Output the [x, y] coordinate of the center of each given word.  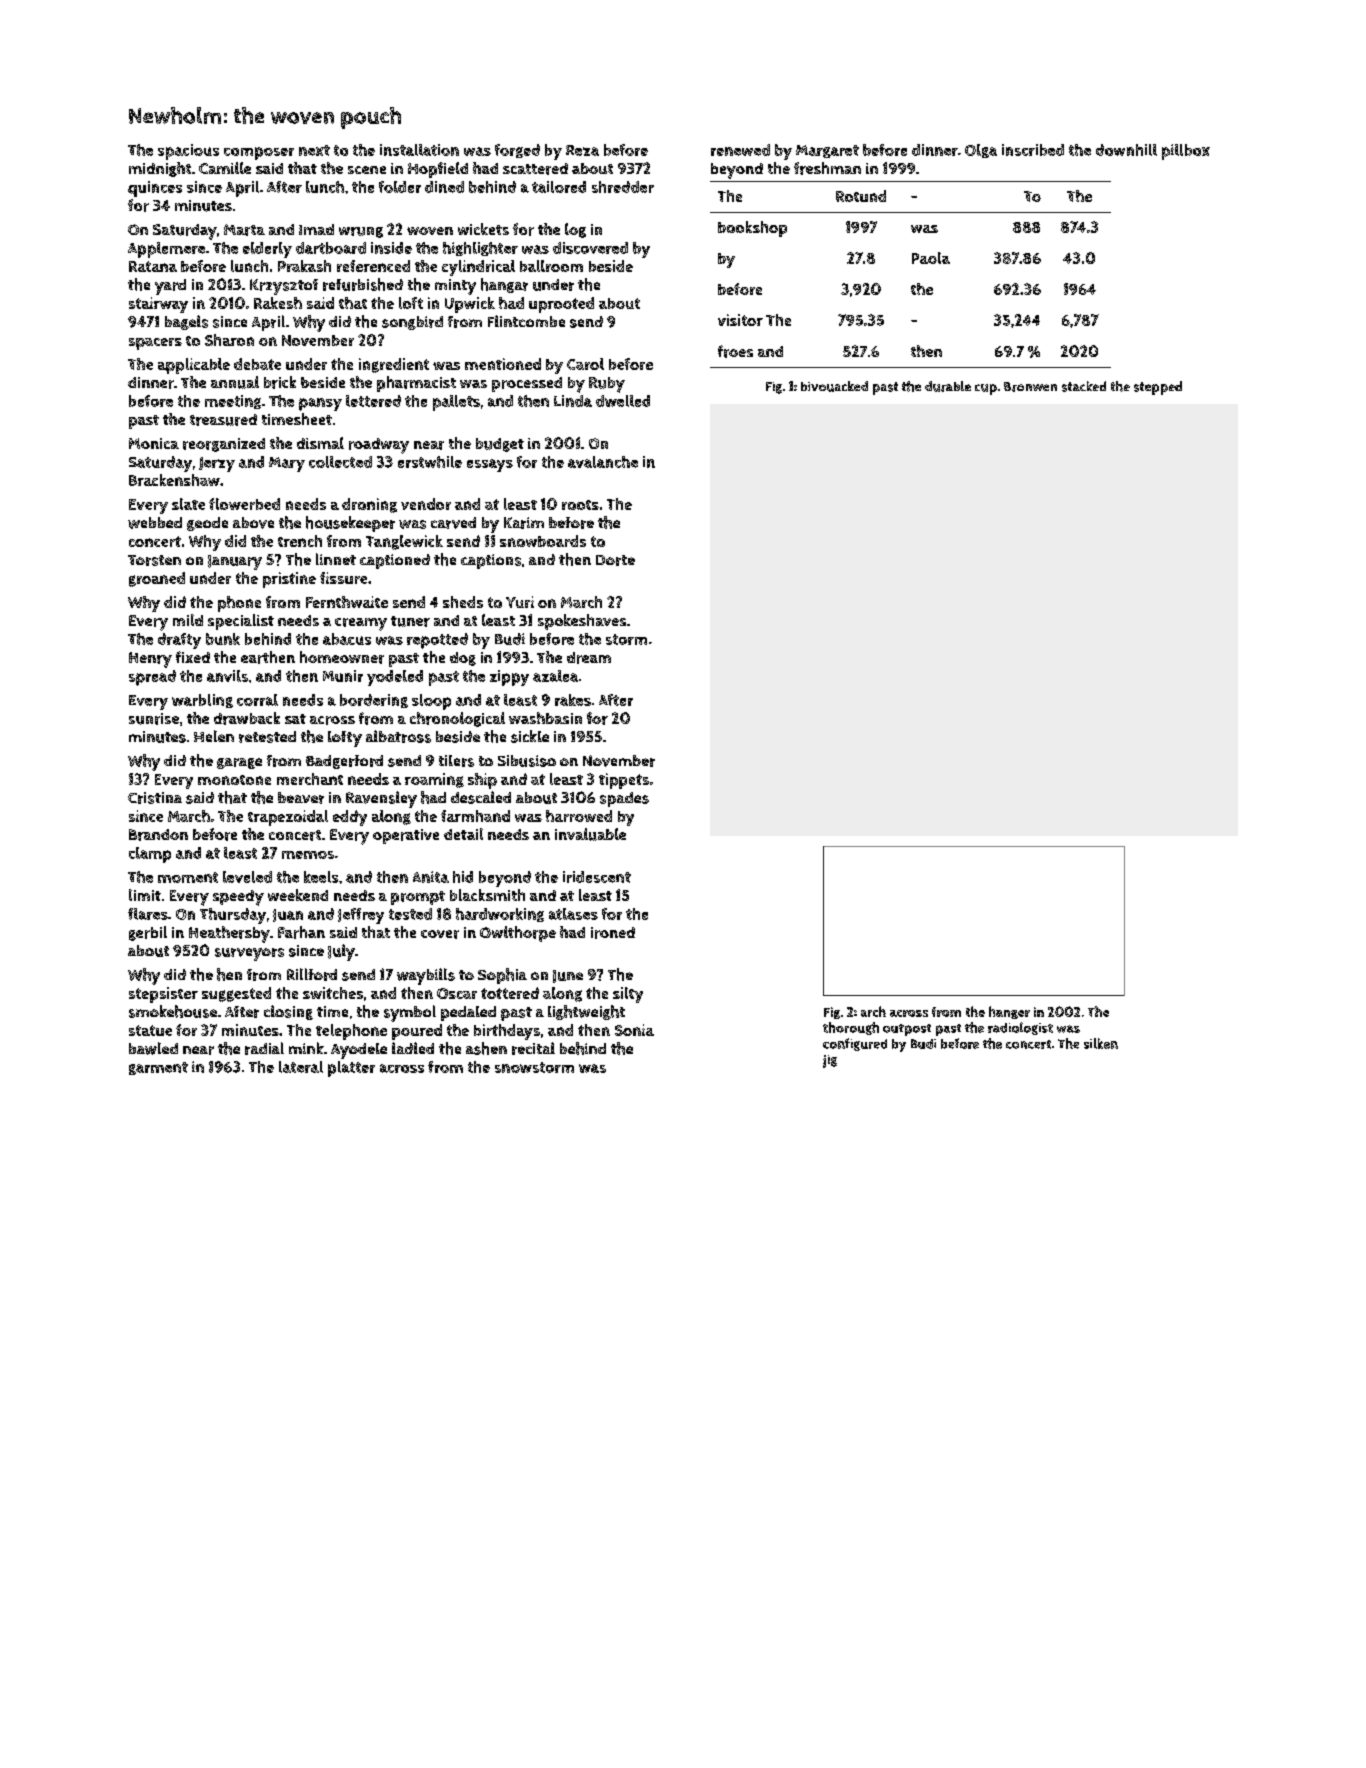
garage [239, 763]
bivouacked [834, 386]
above [253, 523]
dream [589, 658]
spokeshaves [582, 622]
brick [280, 382]
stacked [1084, 386]
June [568, 976]
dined [444, 187]
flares [148, 914]
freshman [827, 168]
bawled [153, 1048]
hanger [1009, 1012]
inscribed [1033, 150]
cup [986, 389]
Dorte [615, 560]
